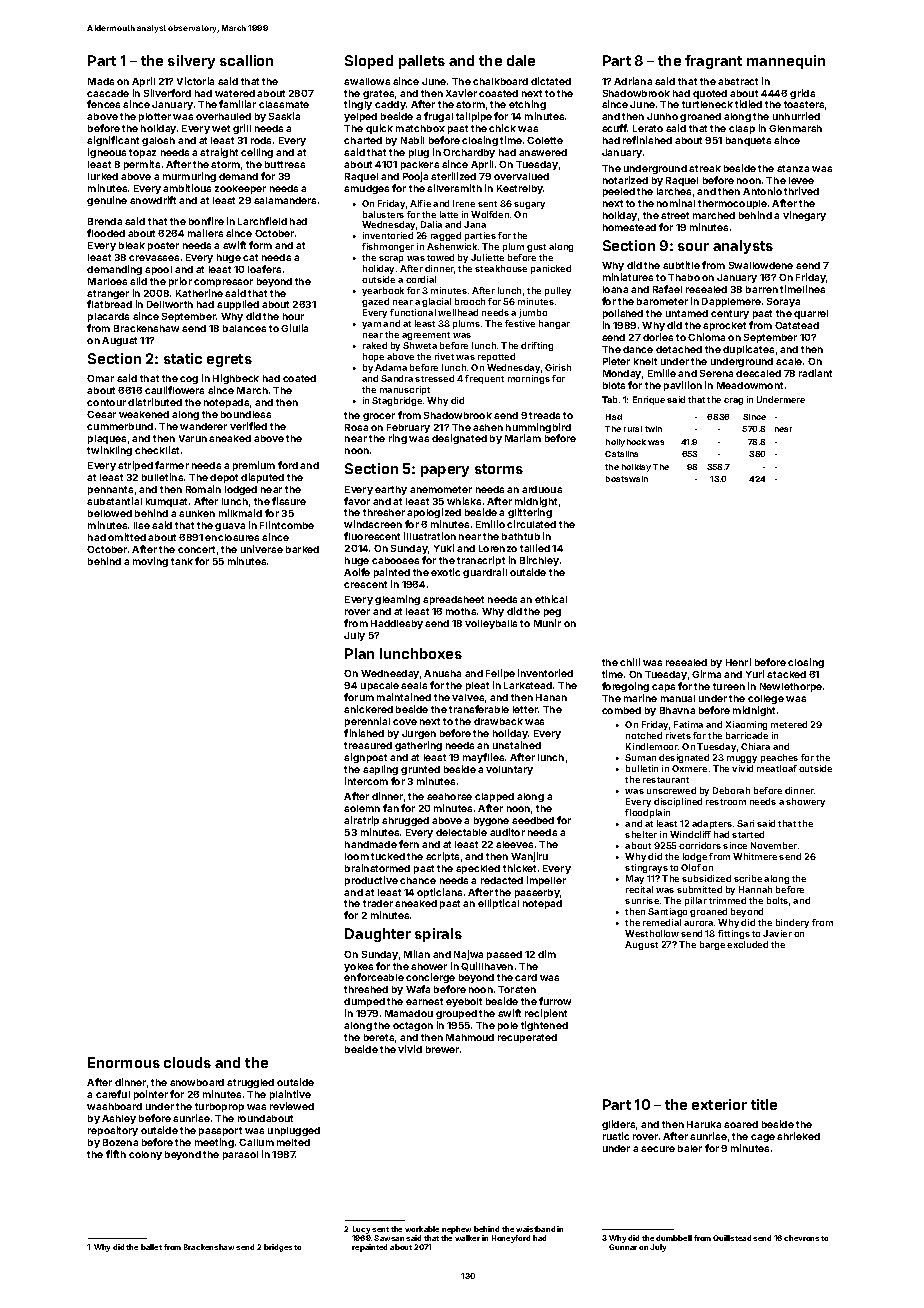  I want to click on straight, so click(219, 153).
